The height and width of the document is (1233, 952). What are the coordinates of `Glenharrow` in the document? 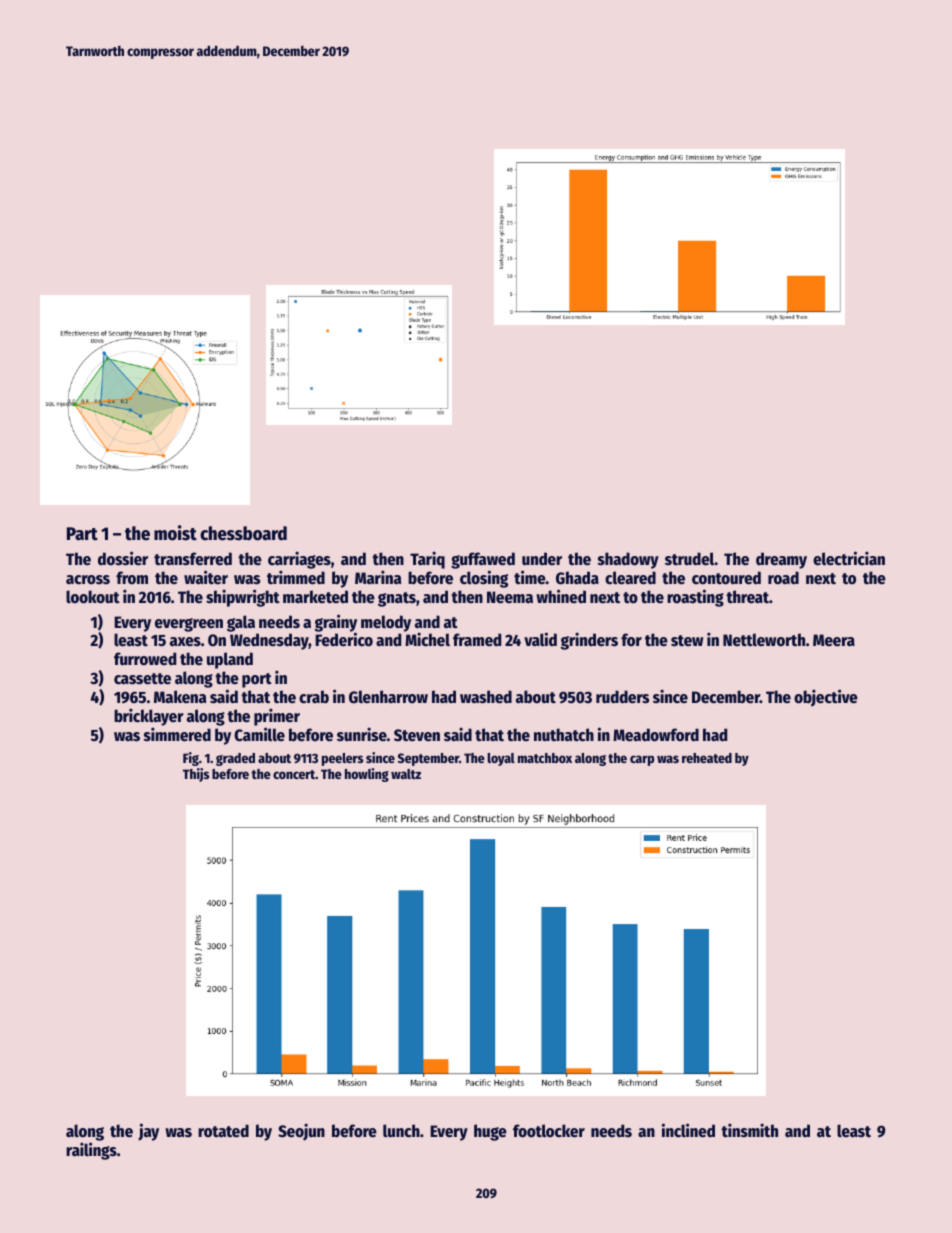 It's located at (388, 697).
